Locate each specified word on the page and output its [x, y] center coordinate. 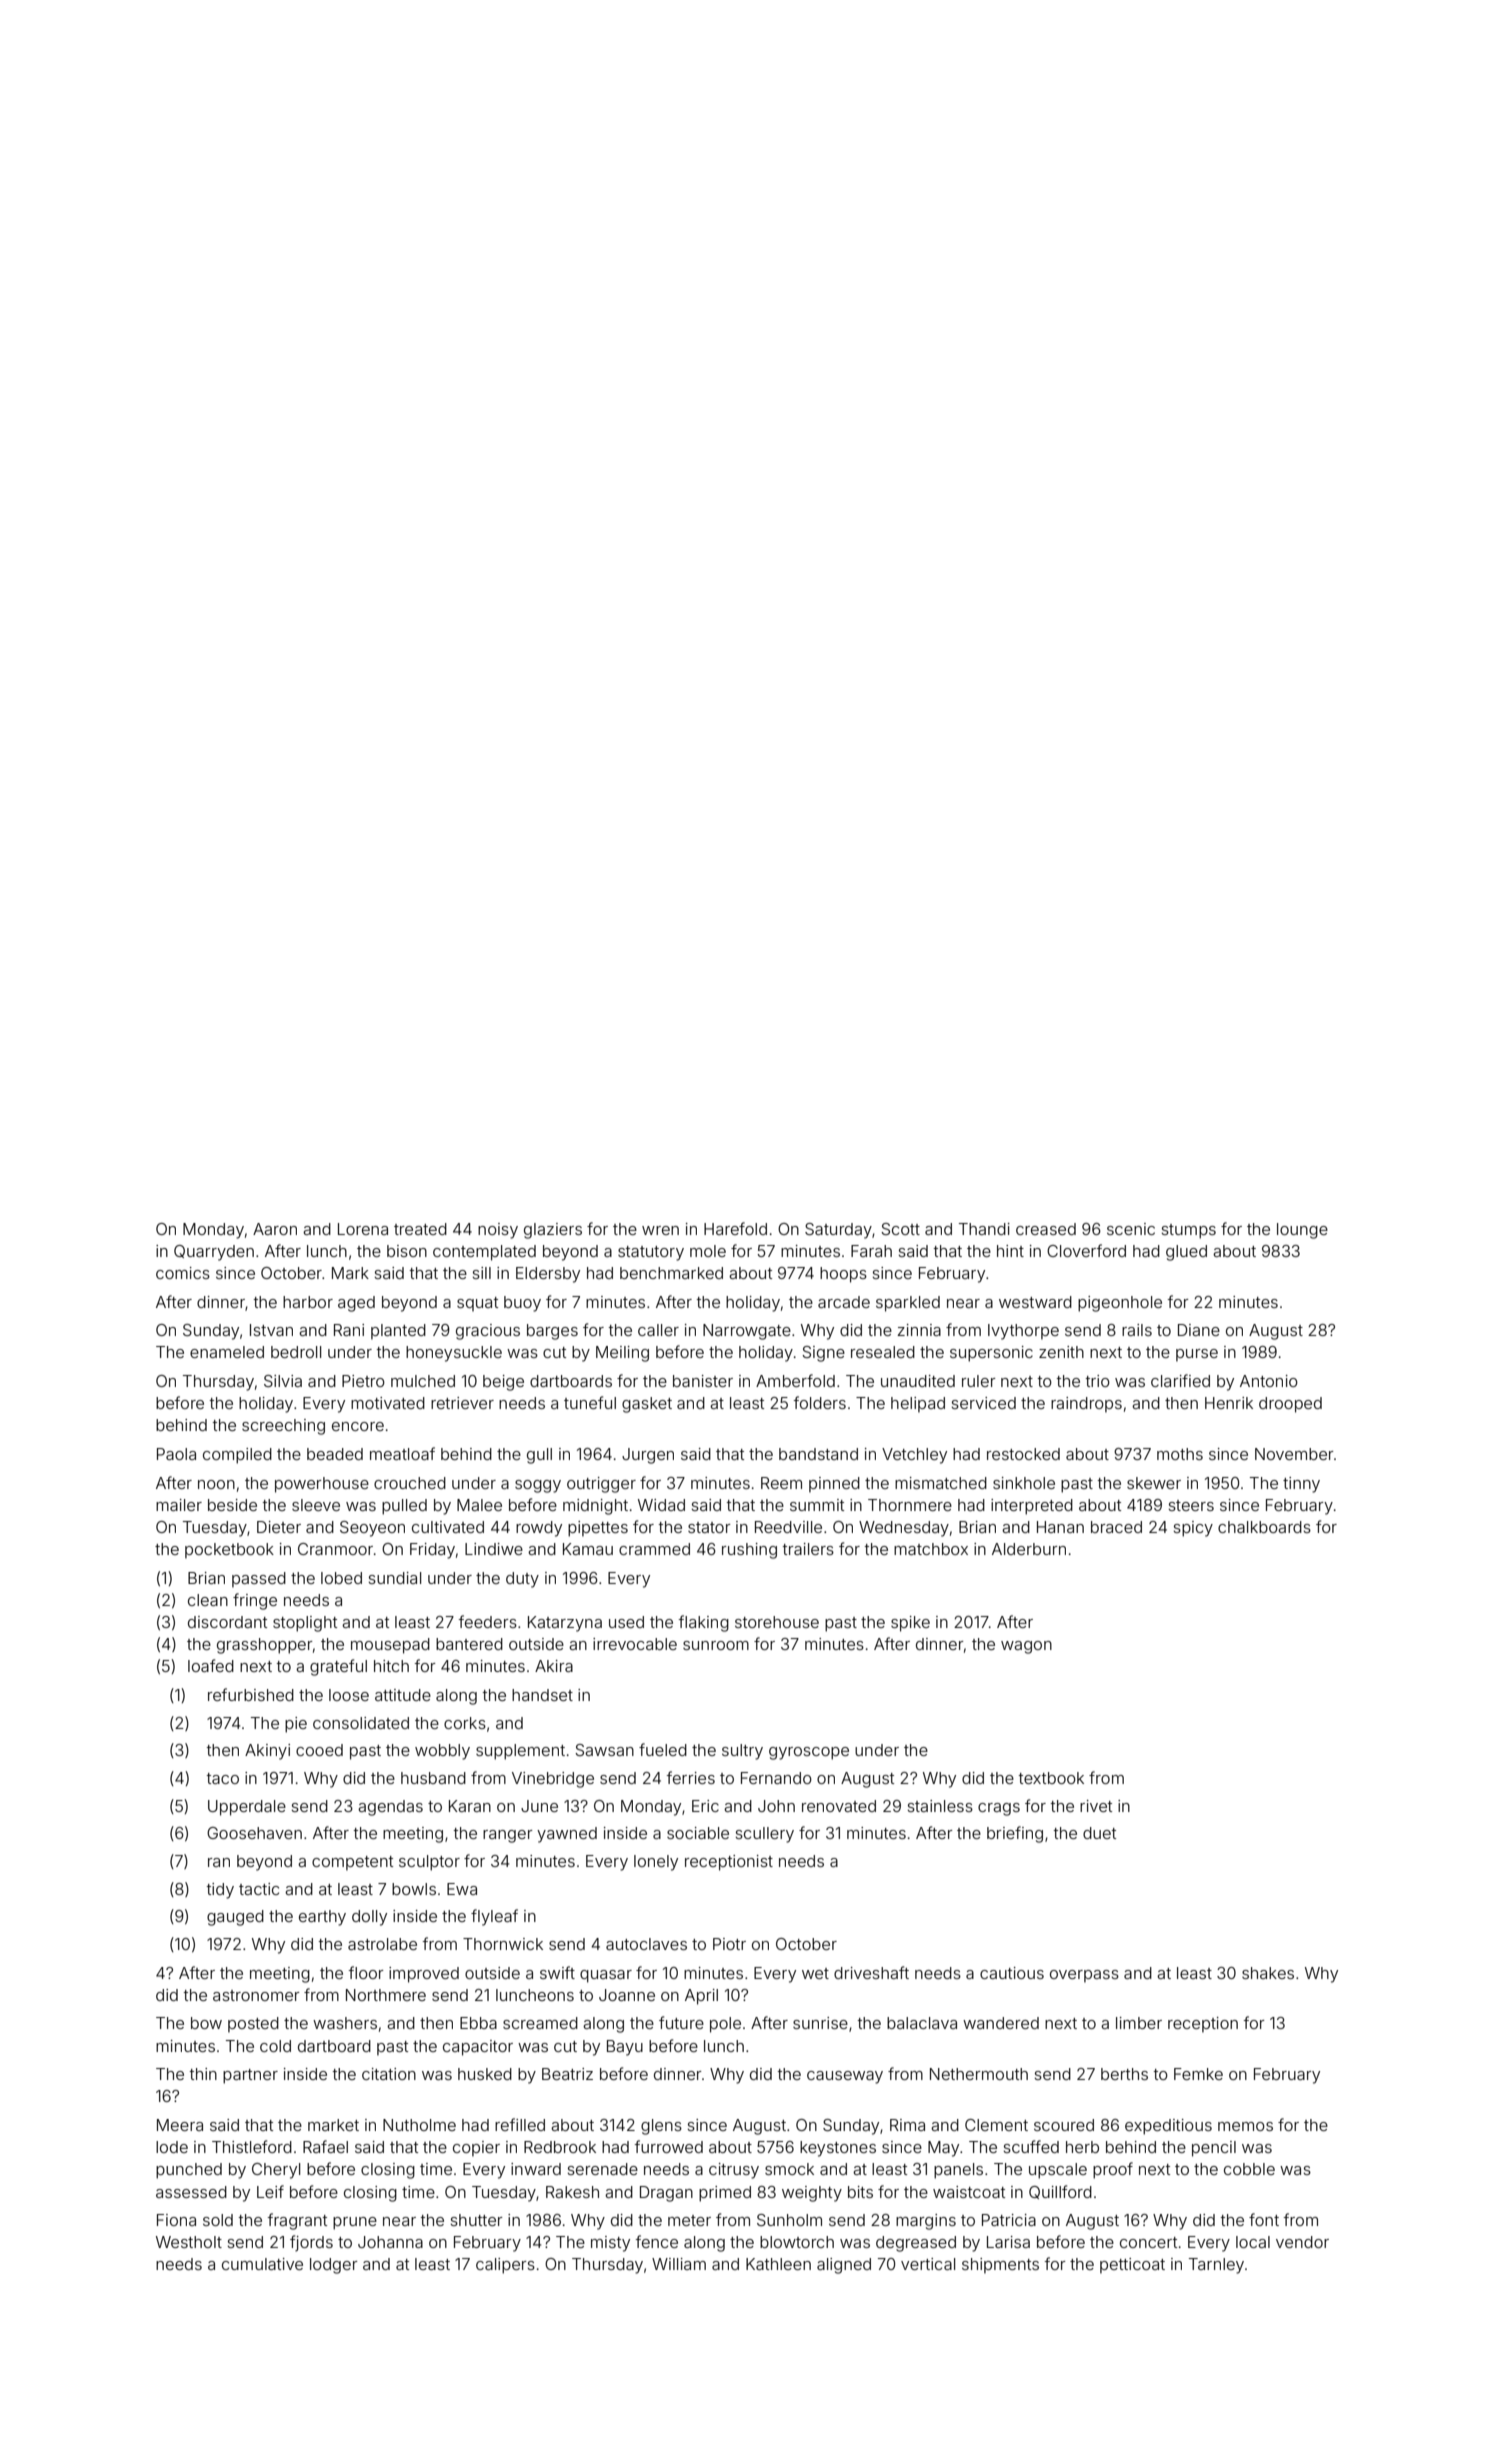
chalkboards [1264, 1527]
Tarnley [1216, 2266]
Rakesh [572, 2192]
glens [661, 2127]
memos [1245, 2126]
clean [208, 1600]
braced [1116, 1527]
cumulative [262, 2264]
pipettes [598, 1529]
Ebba [478, 2023]
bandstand [818, 1454]
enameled [227, 1352]
